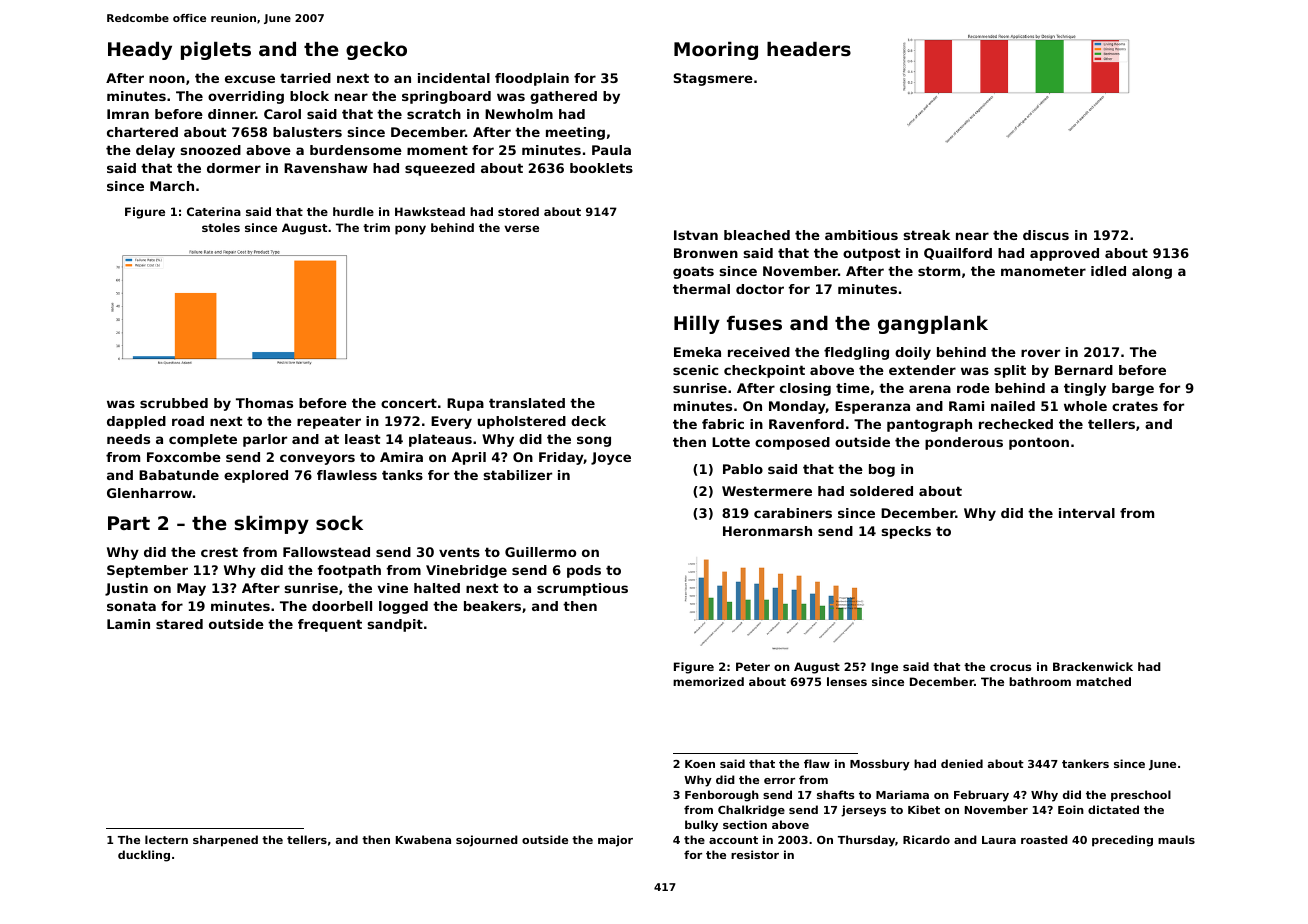  What do you see at coordinates (140, 51) in the document?
I see `Heady` at bounding box center [140, 51].
